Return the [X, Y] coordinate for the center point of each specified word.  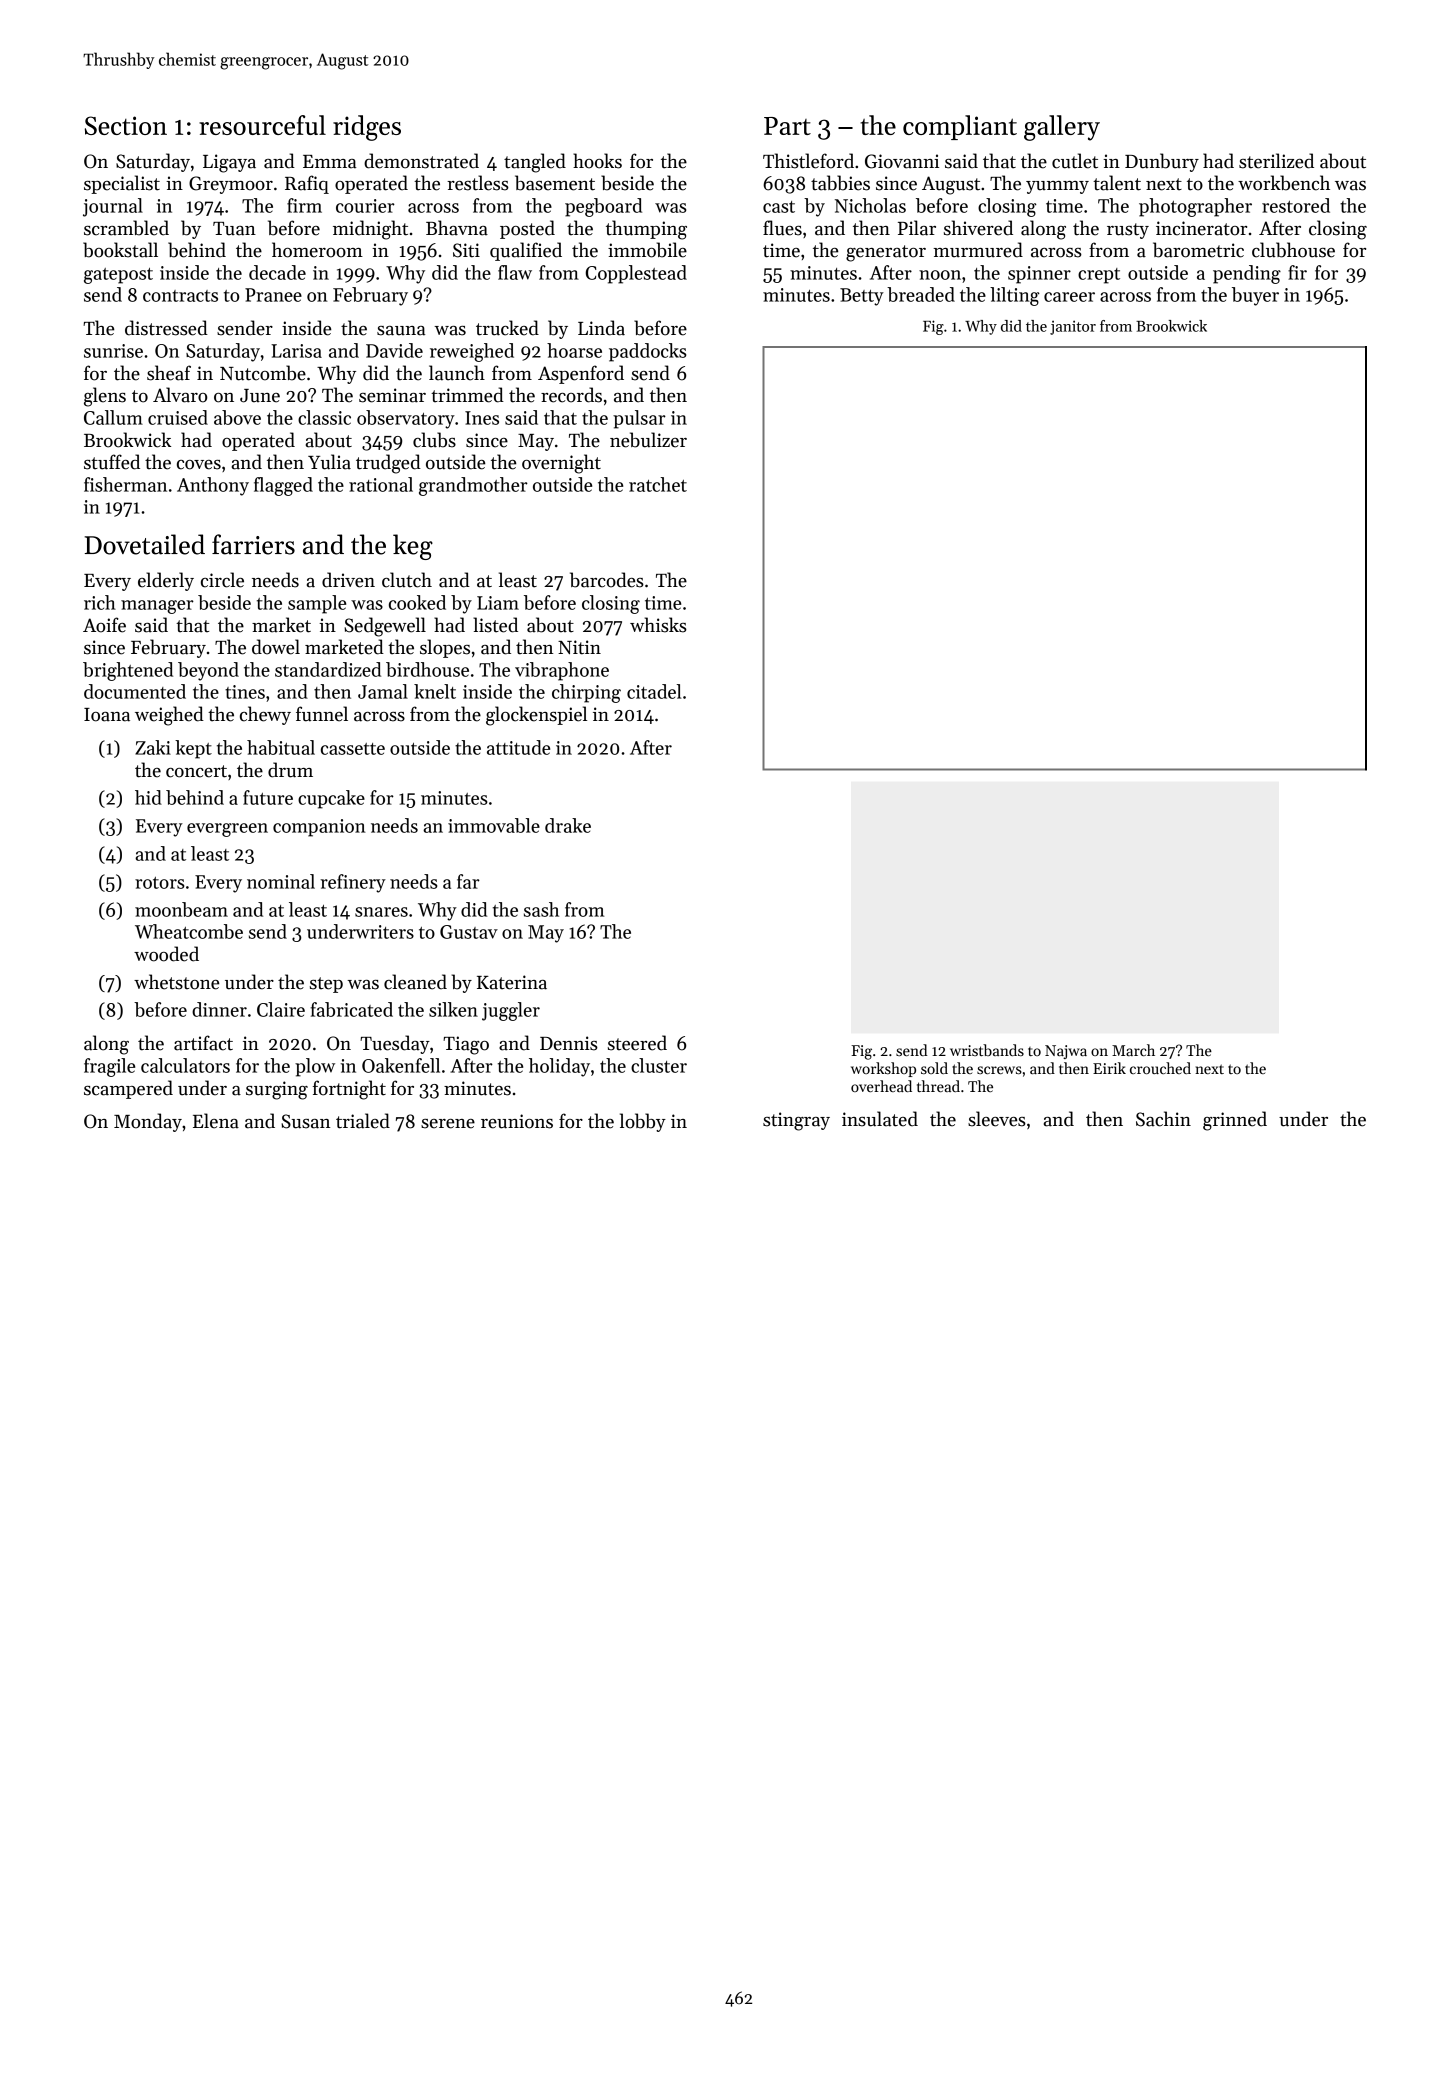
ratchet [658, 484]
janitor [1073, 327]
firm [304, 205]
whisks [658, 625]
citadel [654, 691]
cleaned [415, 982]
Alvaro [180, 395]
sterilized [1276, 161]
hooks [597, 161]
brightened [128, 671]
